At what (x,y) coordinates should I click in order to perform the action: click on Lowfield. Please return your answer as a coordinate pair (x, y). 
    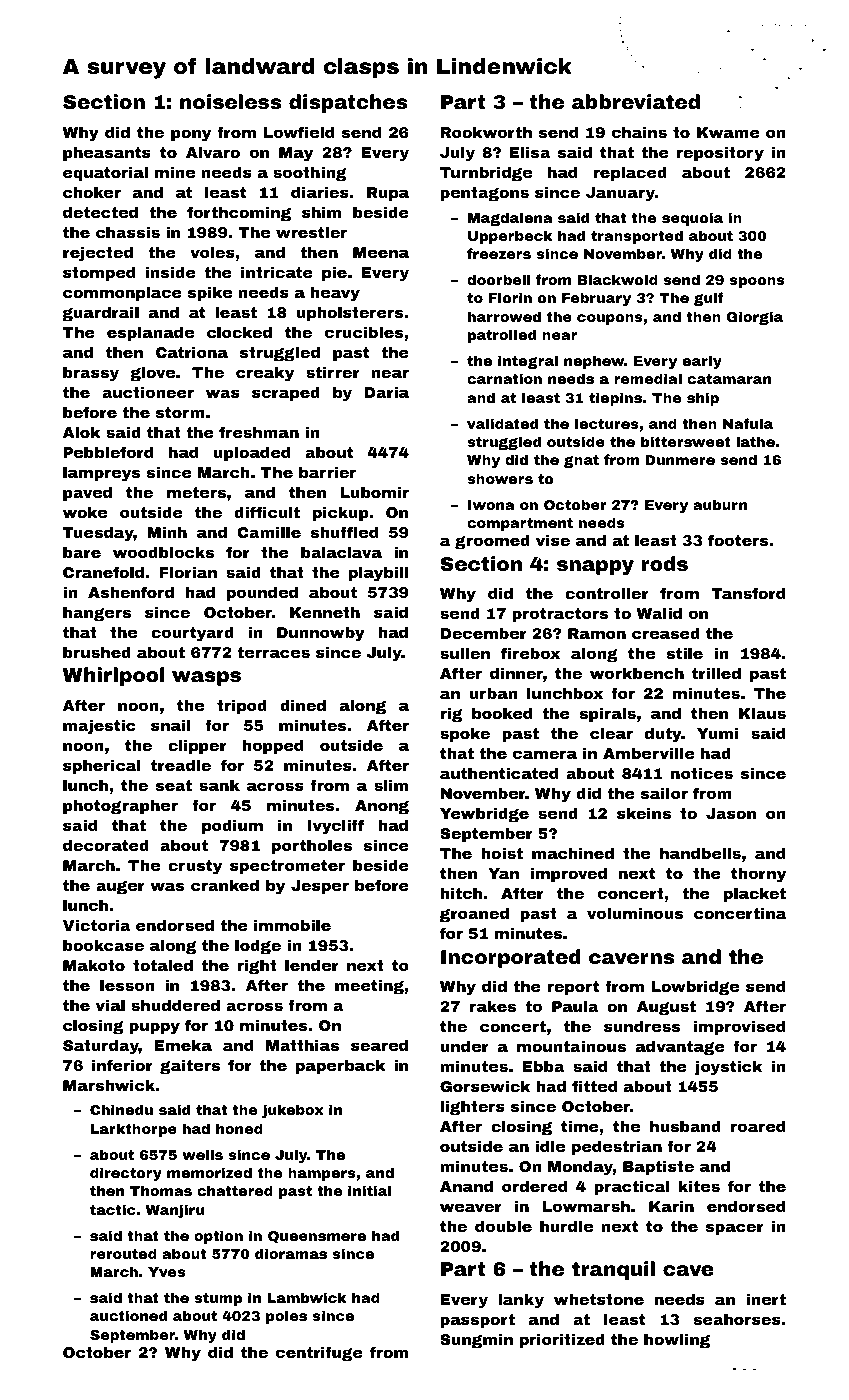
    Looking at the image, I should click on (299, 132).
